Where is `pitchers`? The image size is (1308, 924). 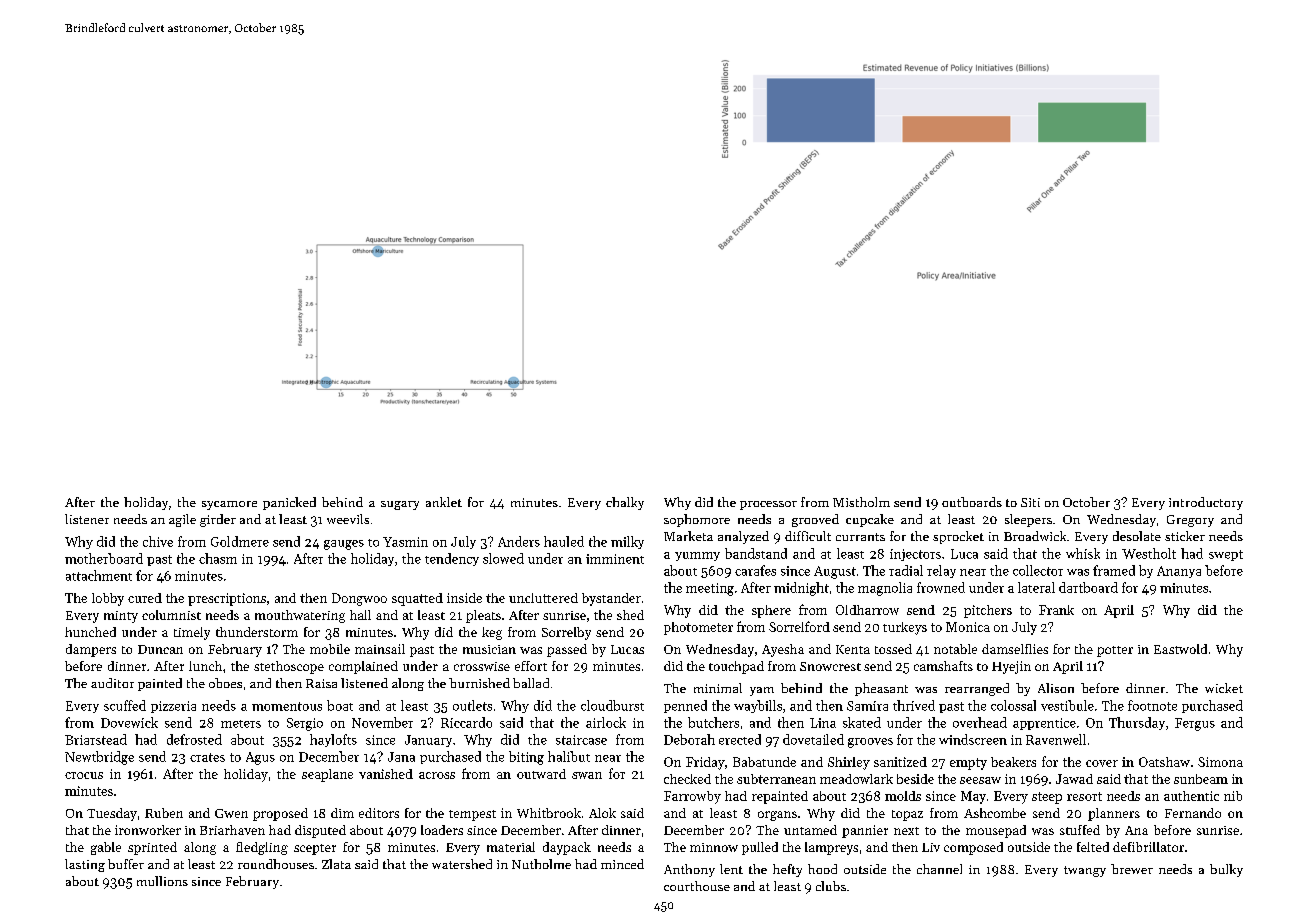
pitchers is located at coordinates (988, 611).
